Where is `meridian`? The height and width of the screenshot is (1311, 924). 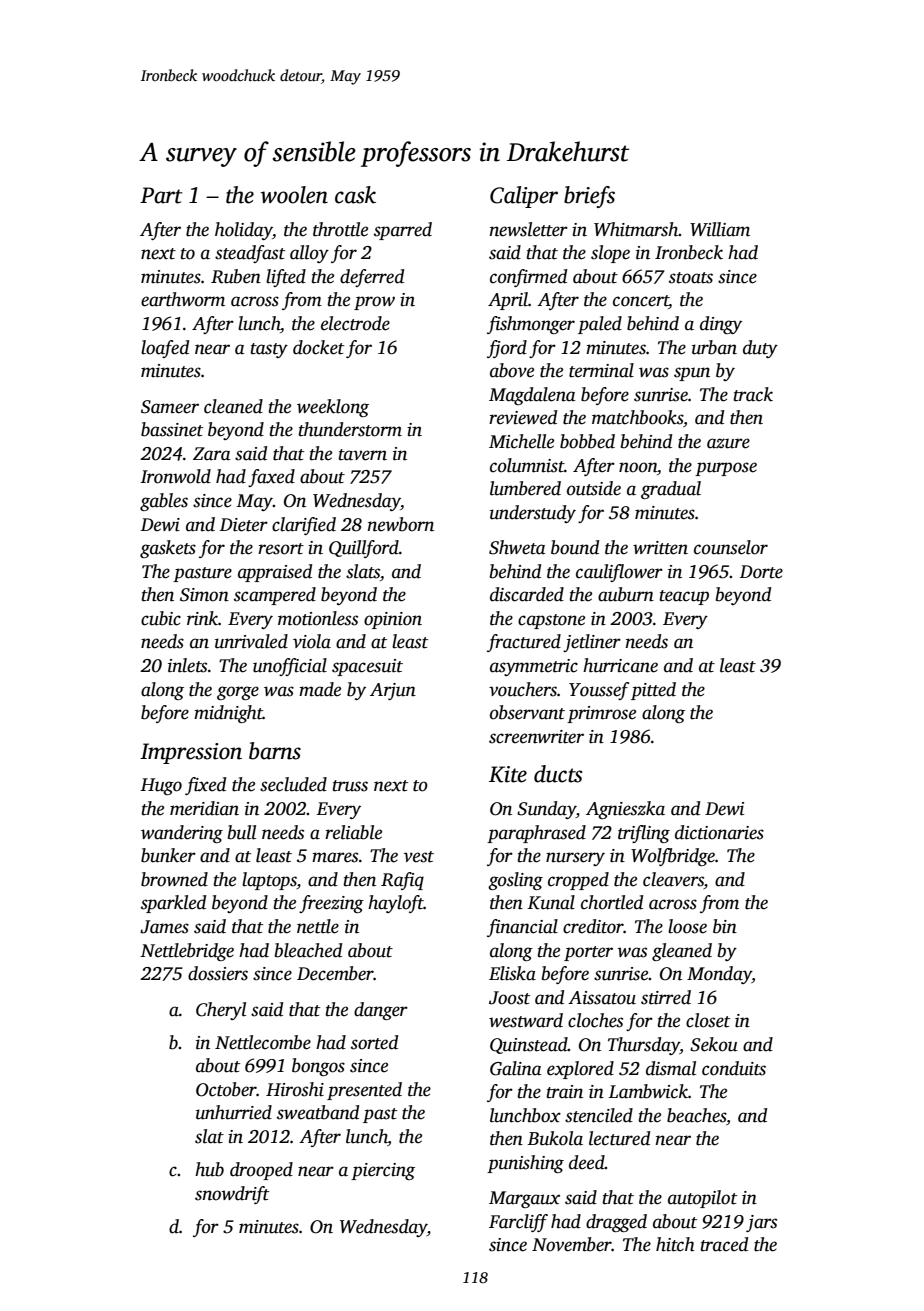
meridian is located at coordinates (204, 808).
